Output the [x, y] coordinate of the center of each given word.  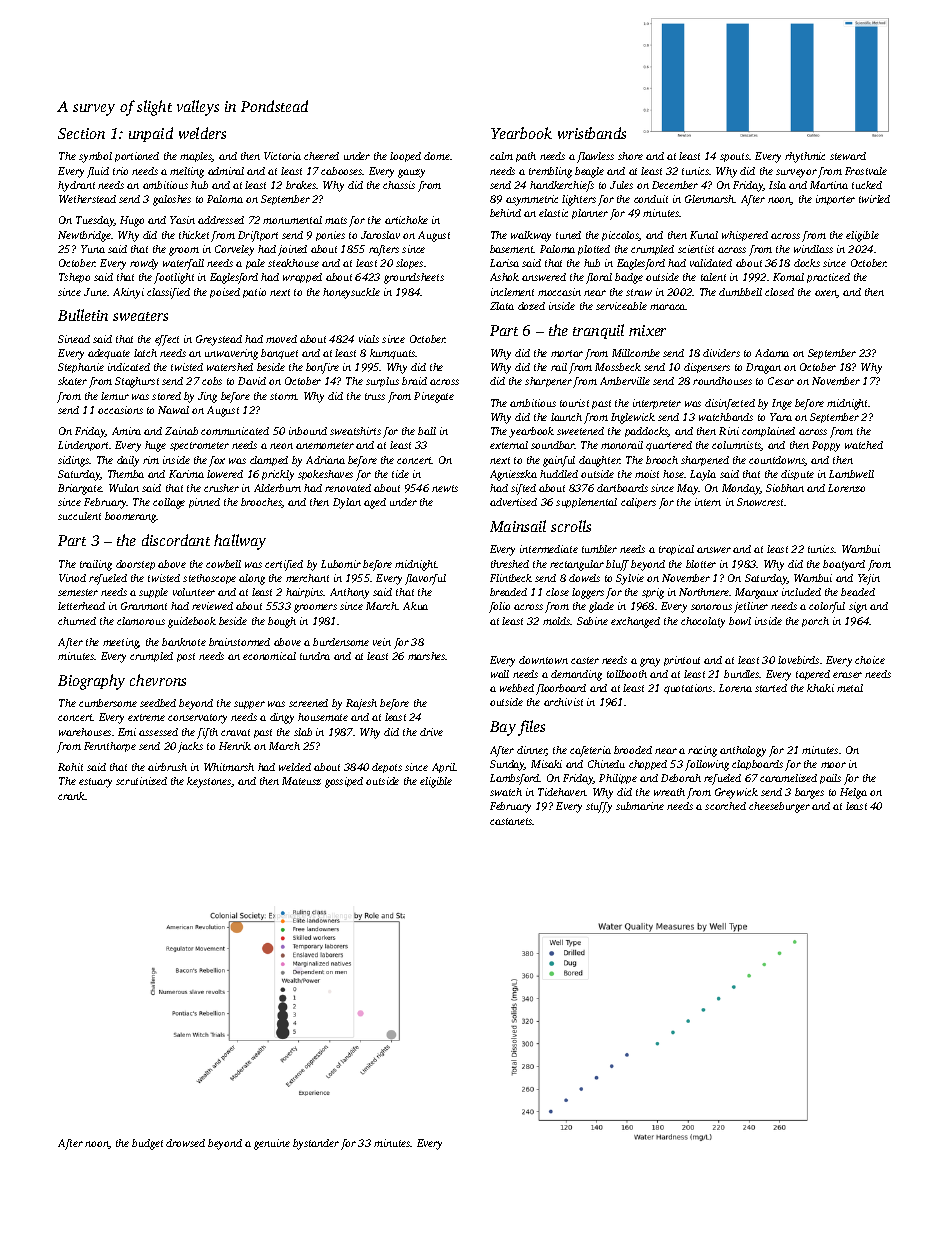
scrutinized [141, 781]
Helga [853, 793]
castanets [511, 821]
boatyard [844, 565]
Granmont [144, 606]
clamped [269, 461]
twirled [874, 199]
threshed [510, 564]
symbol [95, 157]
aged [375, 503]
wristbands [592, 133]
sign [858, 607]
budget [147, 1144]
